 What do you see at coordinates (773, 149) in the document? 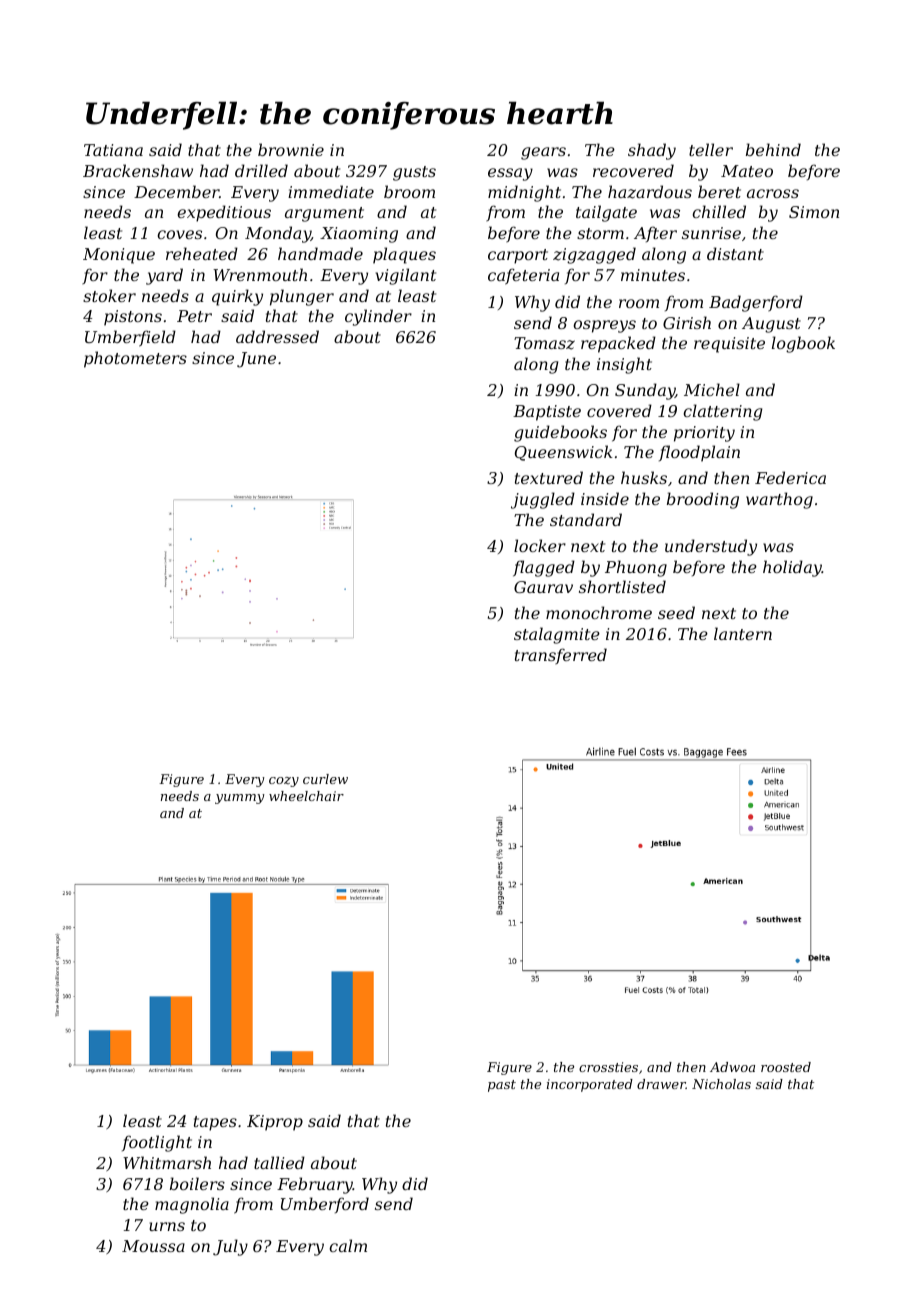
I see `behind` at bounding box center [773, 149].
